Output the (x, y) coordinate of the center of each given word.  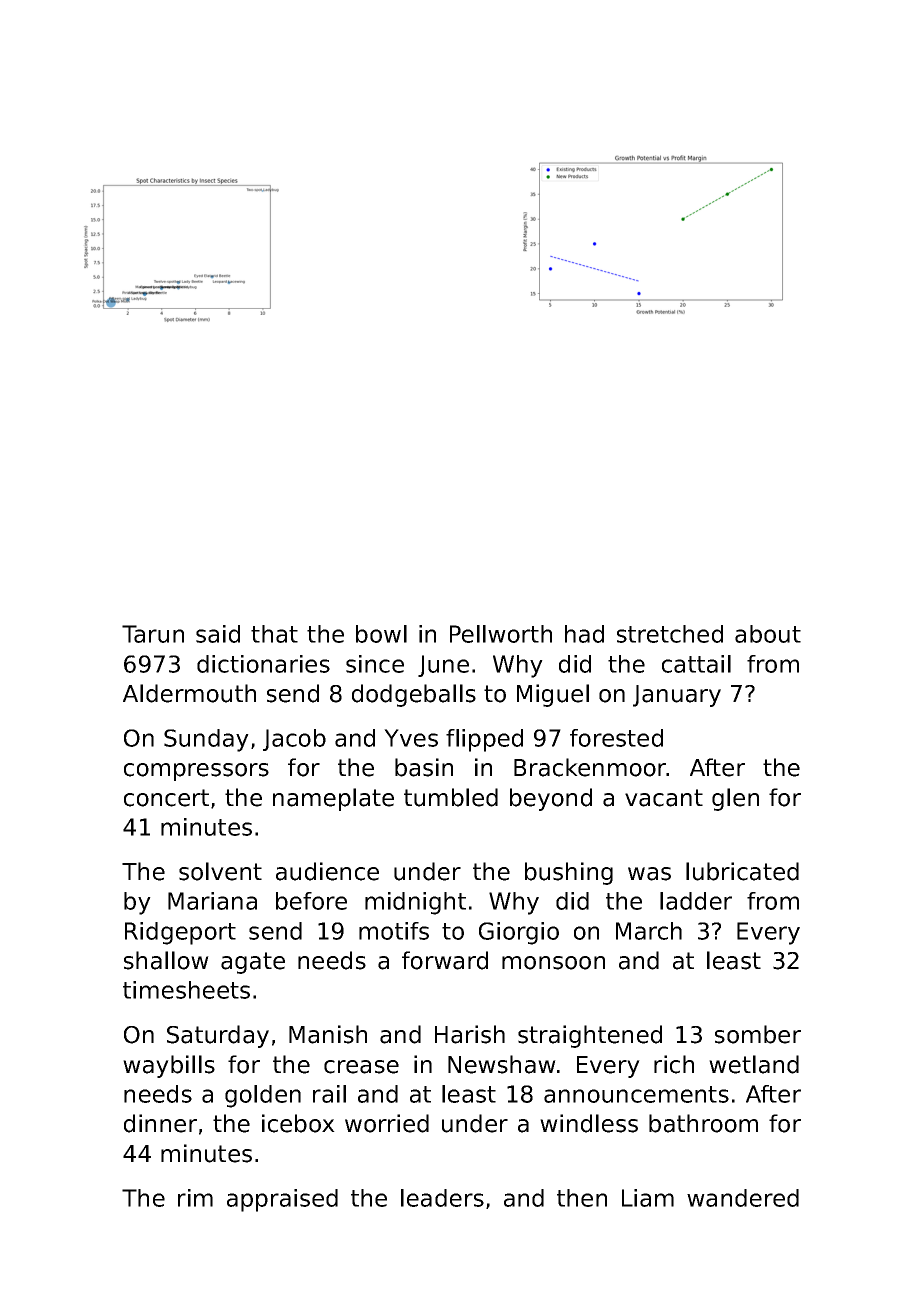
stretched (670, 634)
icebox (298, 1123)
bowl (381, 634)
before (311, 901)
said (218, 634)
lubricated (742, 871)
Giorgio (519, 933)
